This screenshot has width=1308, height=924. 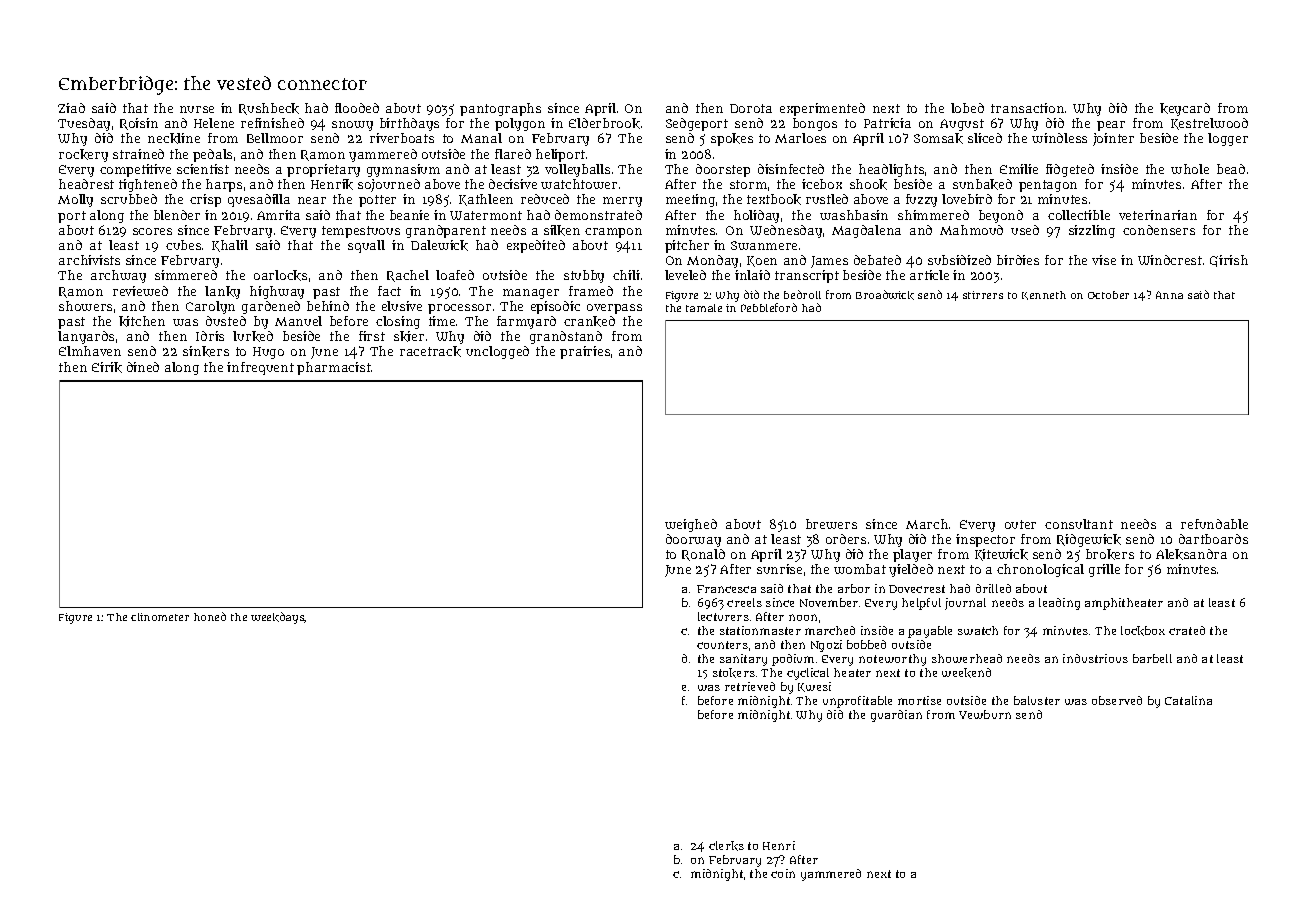 I want to click on Ziad, so click(x=71, y=108).
